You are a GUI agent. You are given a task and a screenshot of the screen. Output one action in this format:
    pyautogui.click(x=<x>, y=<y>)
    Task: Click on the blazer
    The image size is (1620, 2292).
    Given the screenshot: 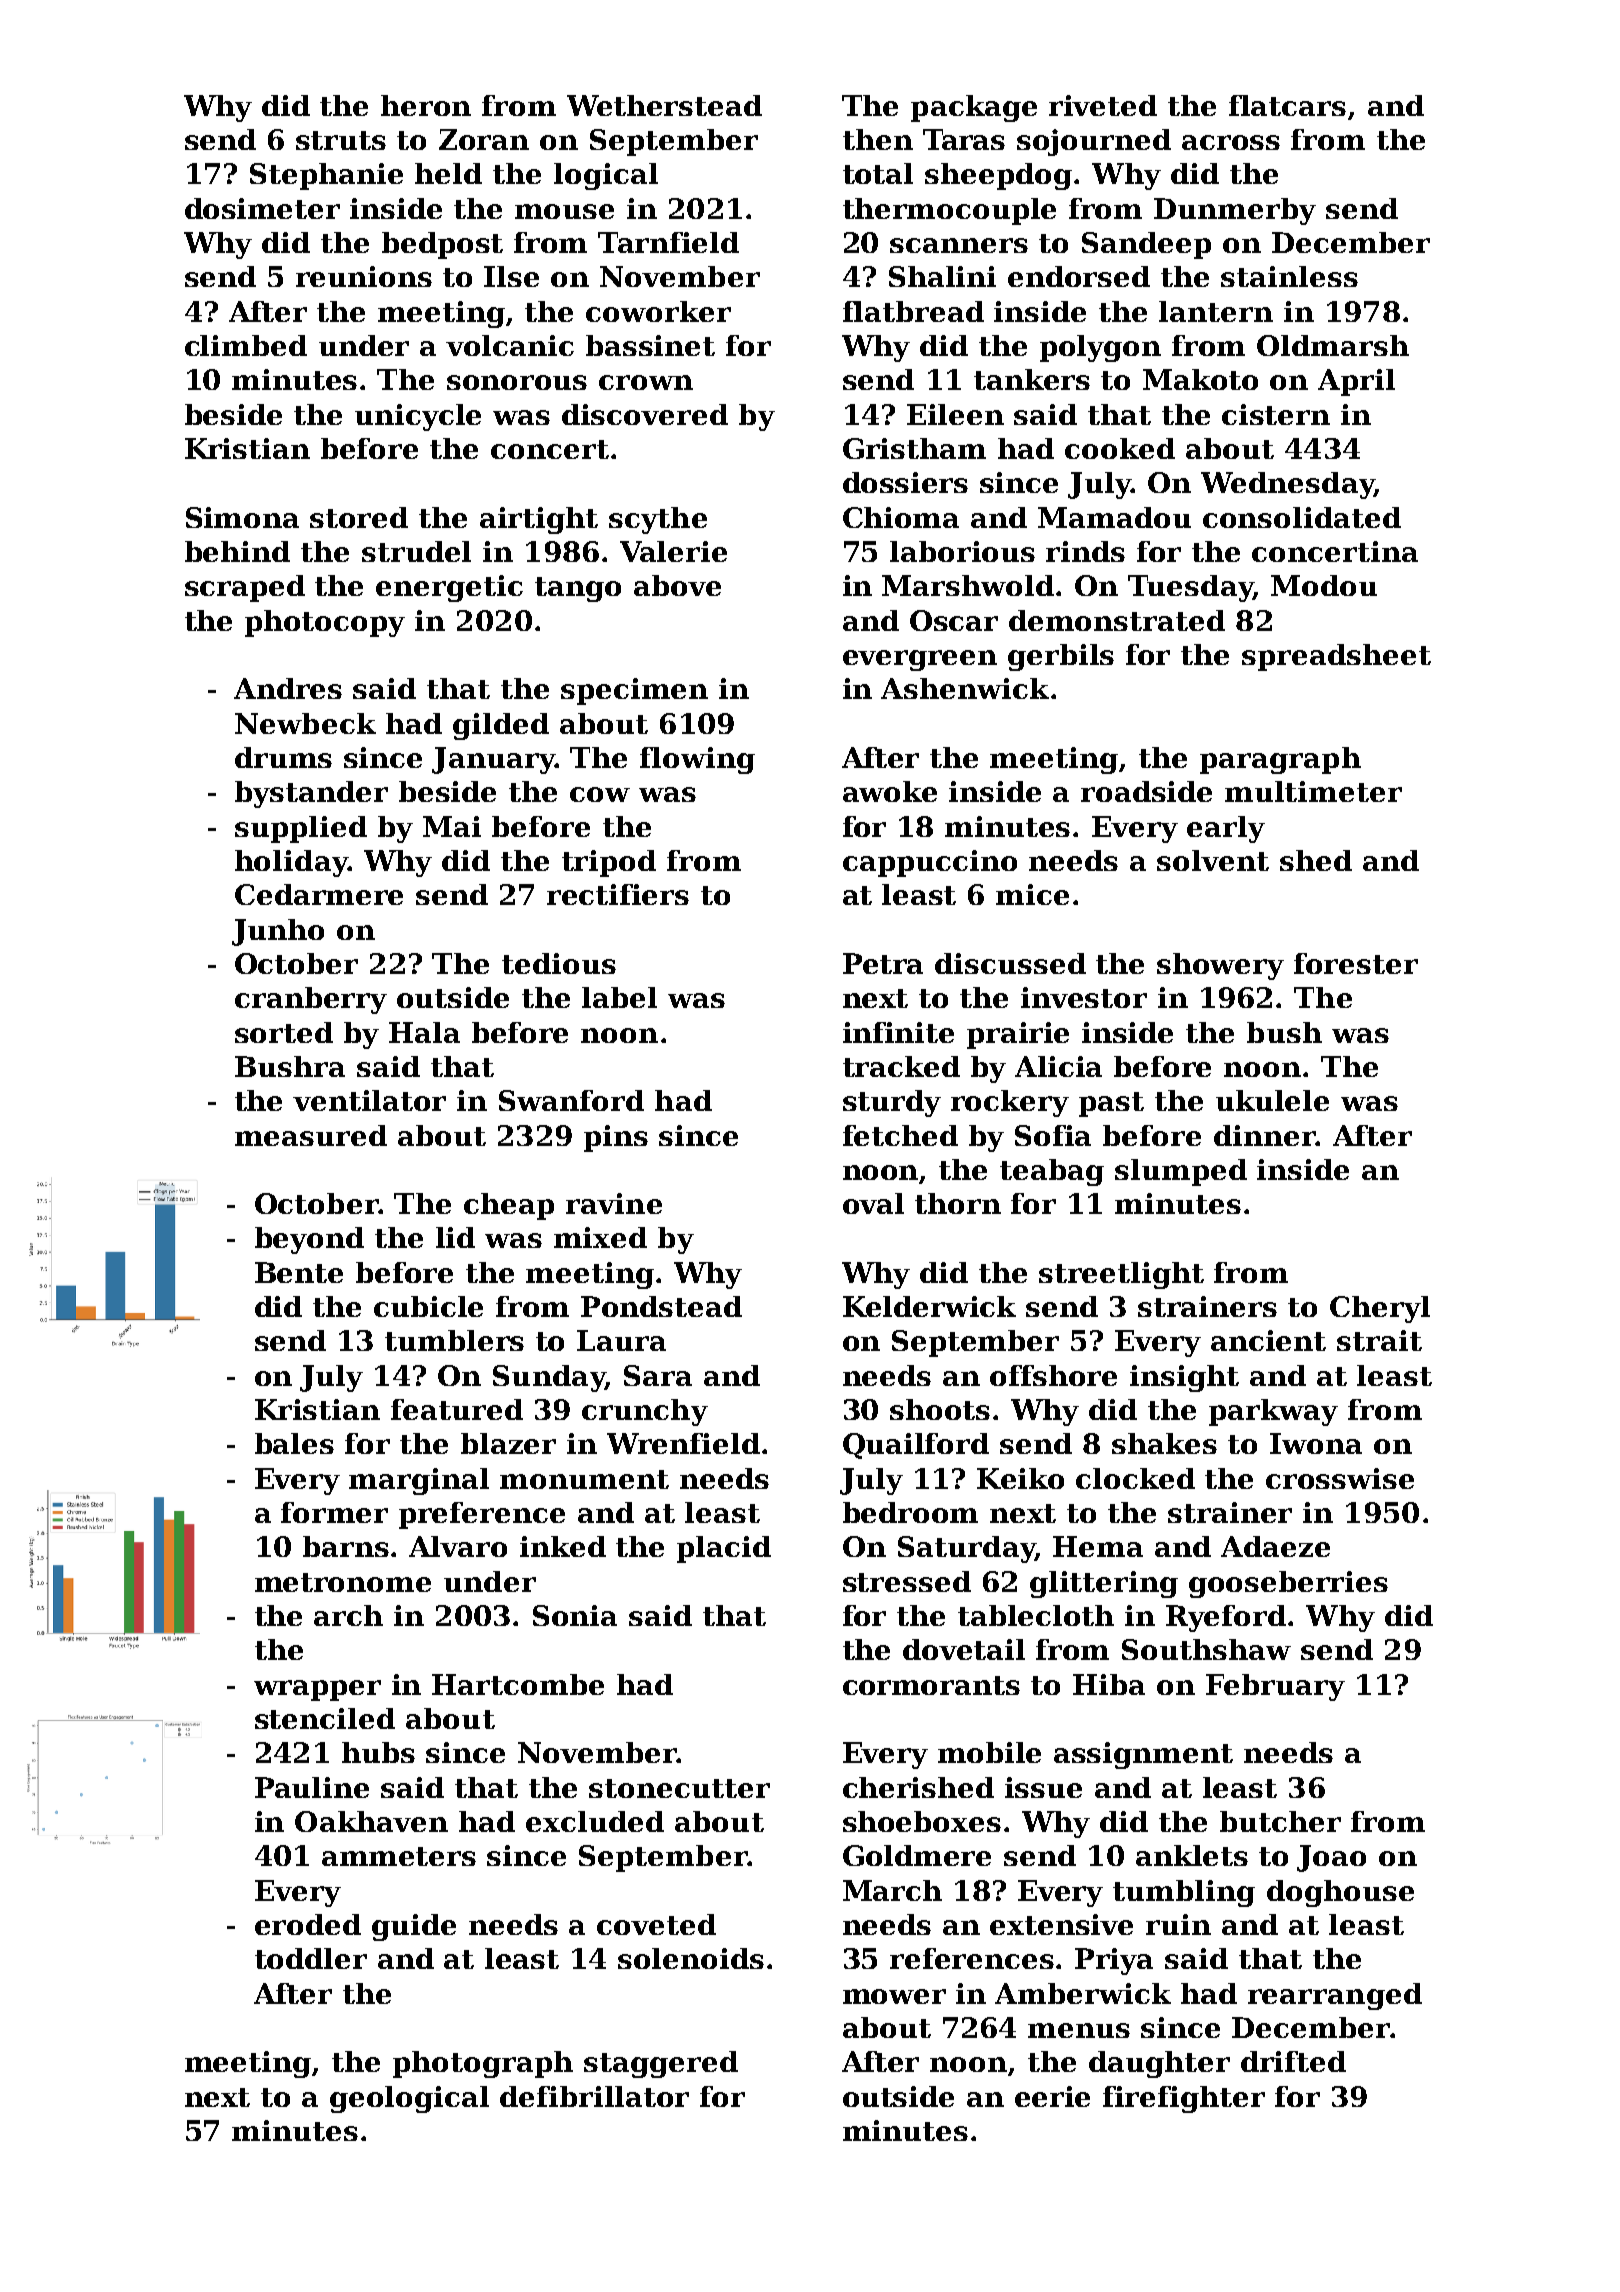 What is the action you would take?
    pyautogui.click(x=508, y=1443)
